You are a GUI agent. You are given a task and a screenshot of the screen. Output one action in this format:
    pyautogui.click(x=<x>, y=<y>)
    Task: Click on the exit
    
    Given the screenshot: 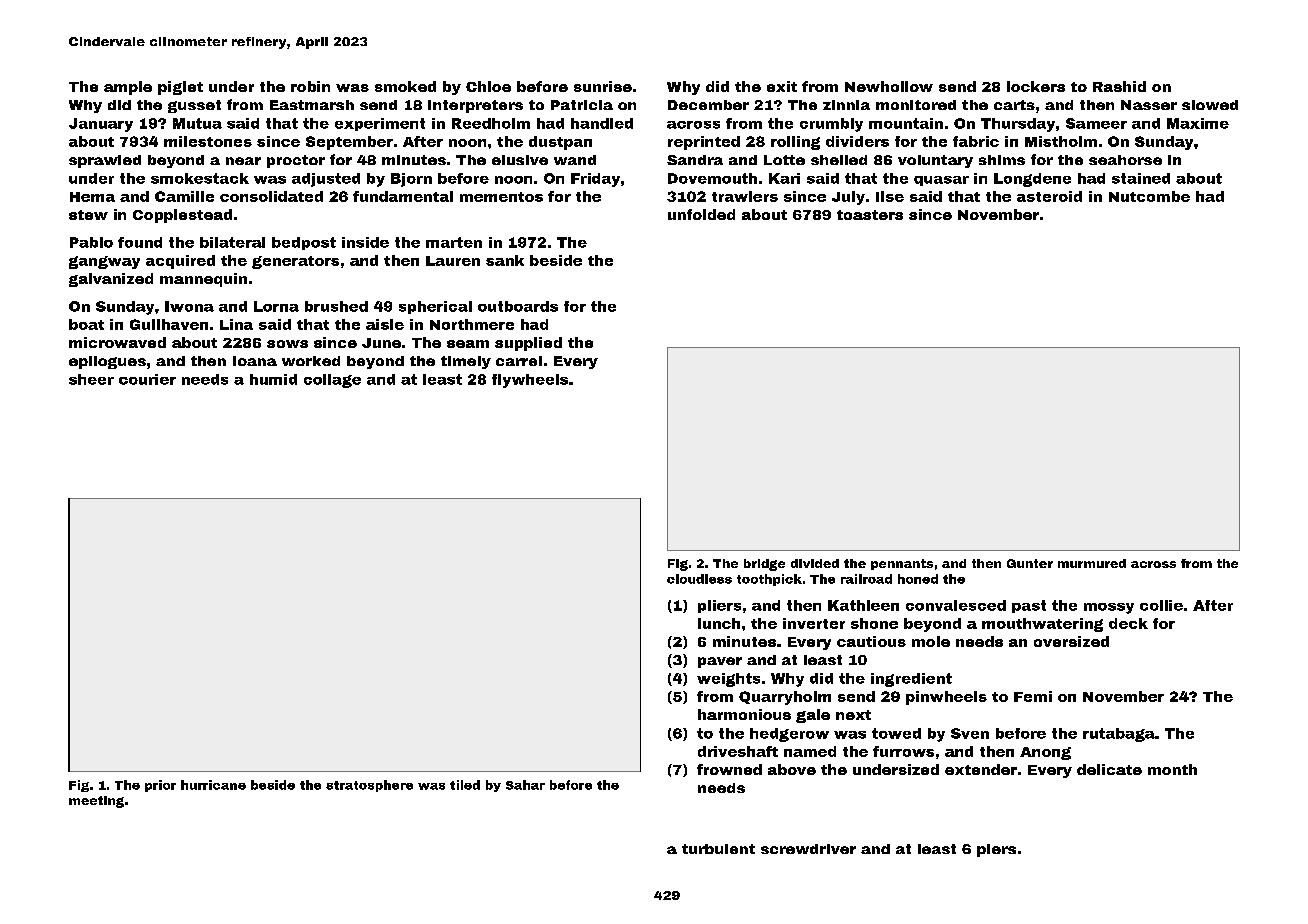 What is the action you would take?
    pyautogui.click(x=782, y=86)
